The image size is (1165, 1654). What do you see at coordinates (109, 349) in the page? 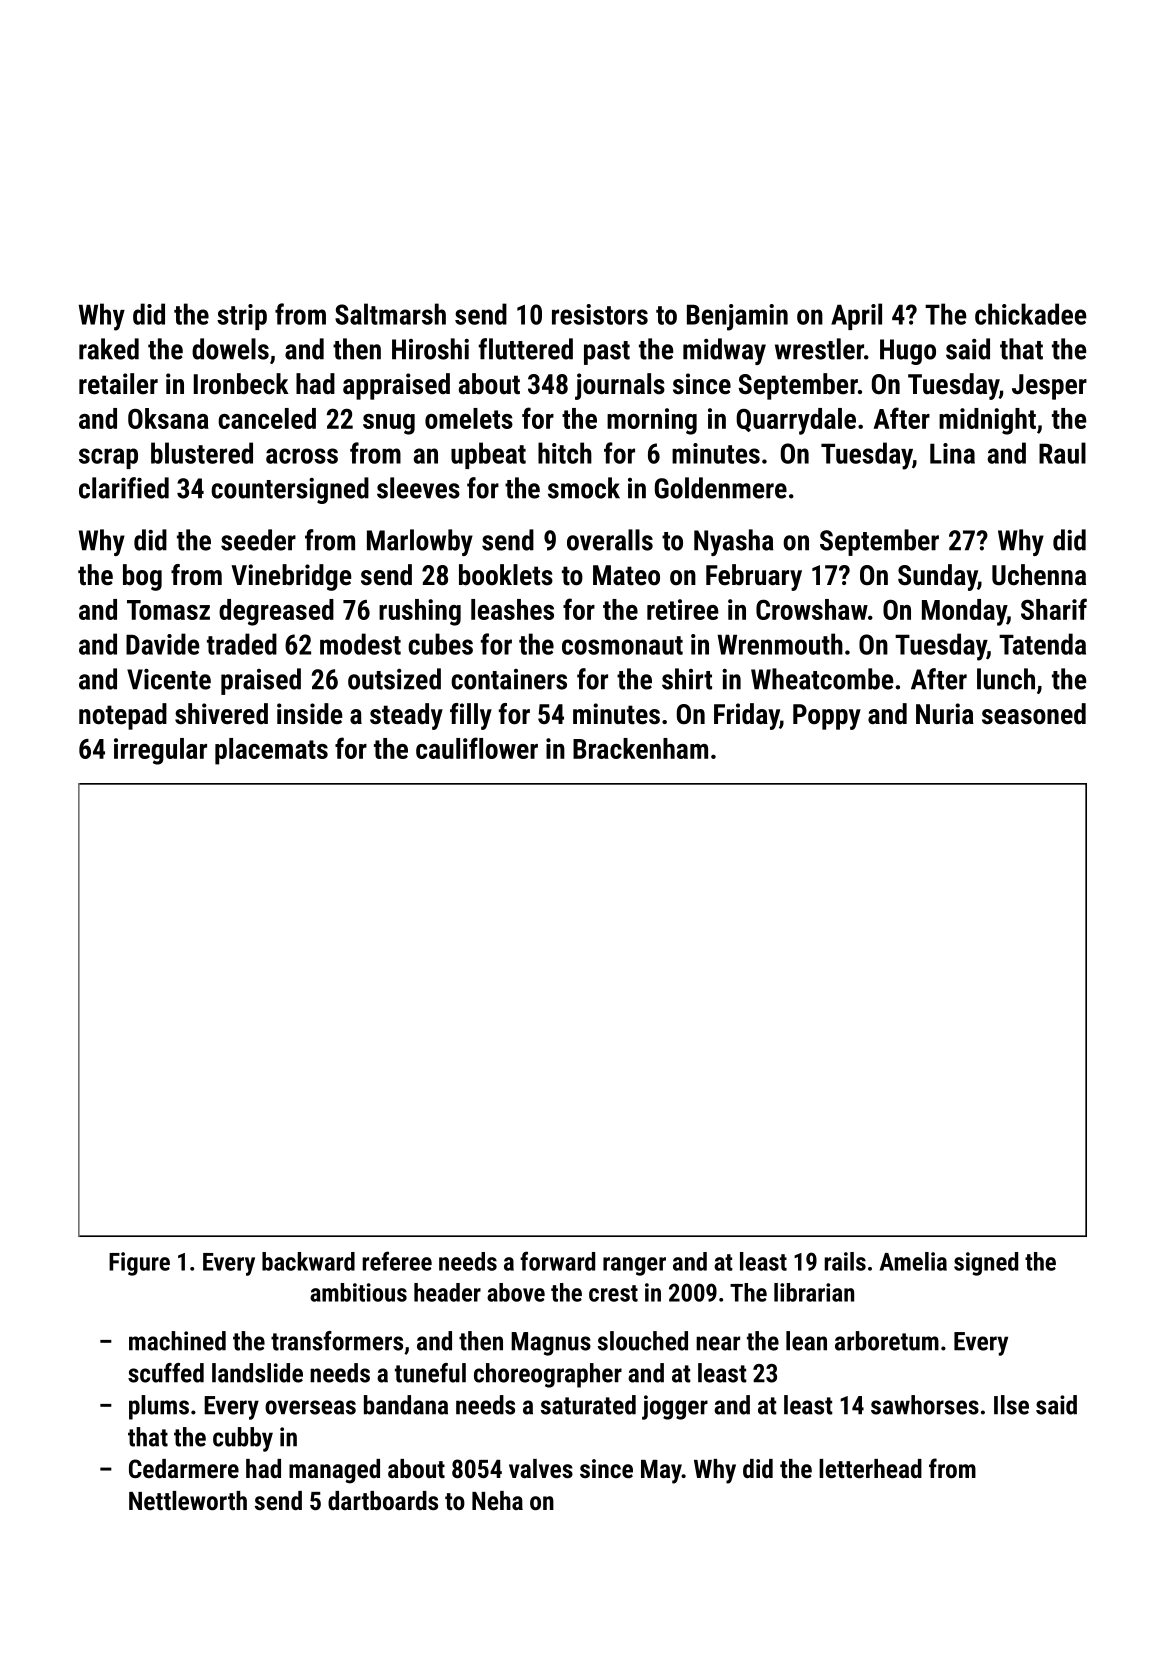
I see `raked` at bounding box center [109, 349].
